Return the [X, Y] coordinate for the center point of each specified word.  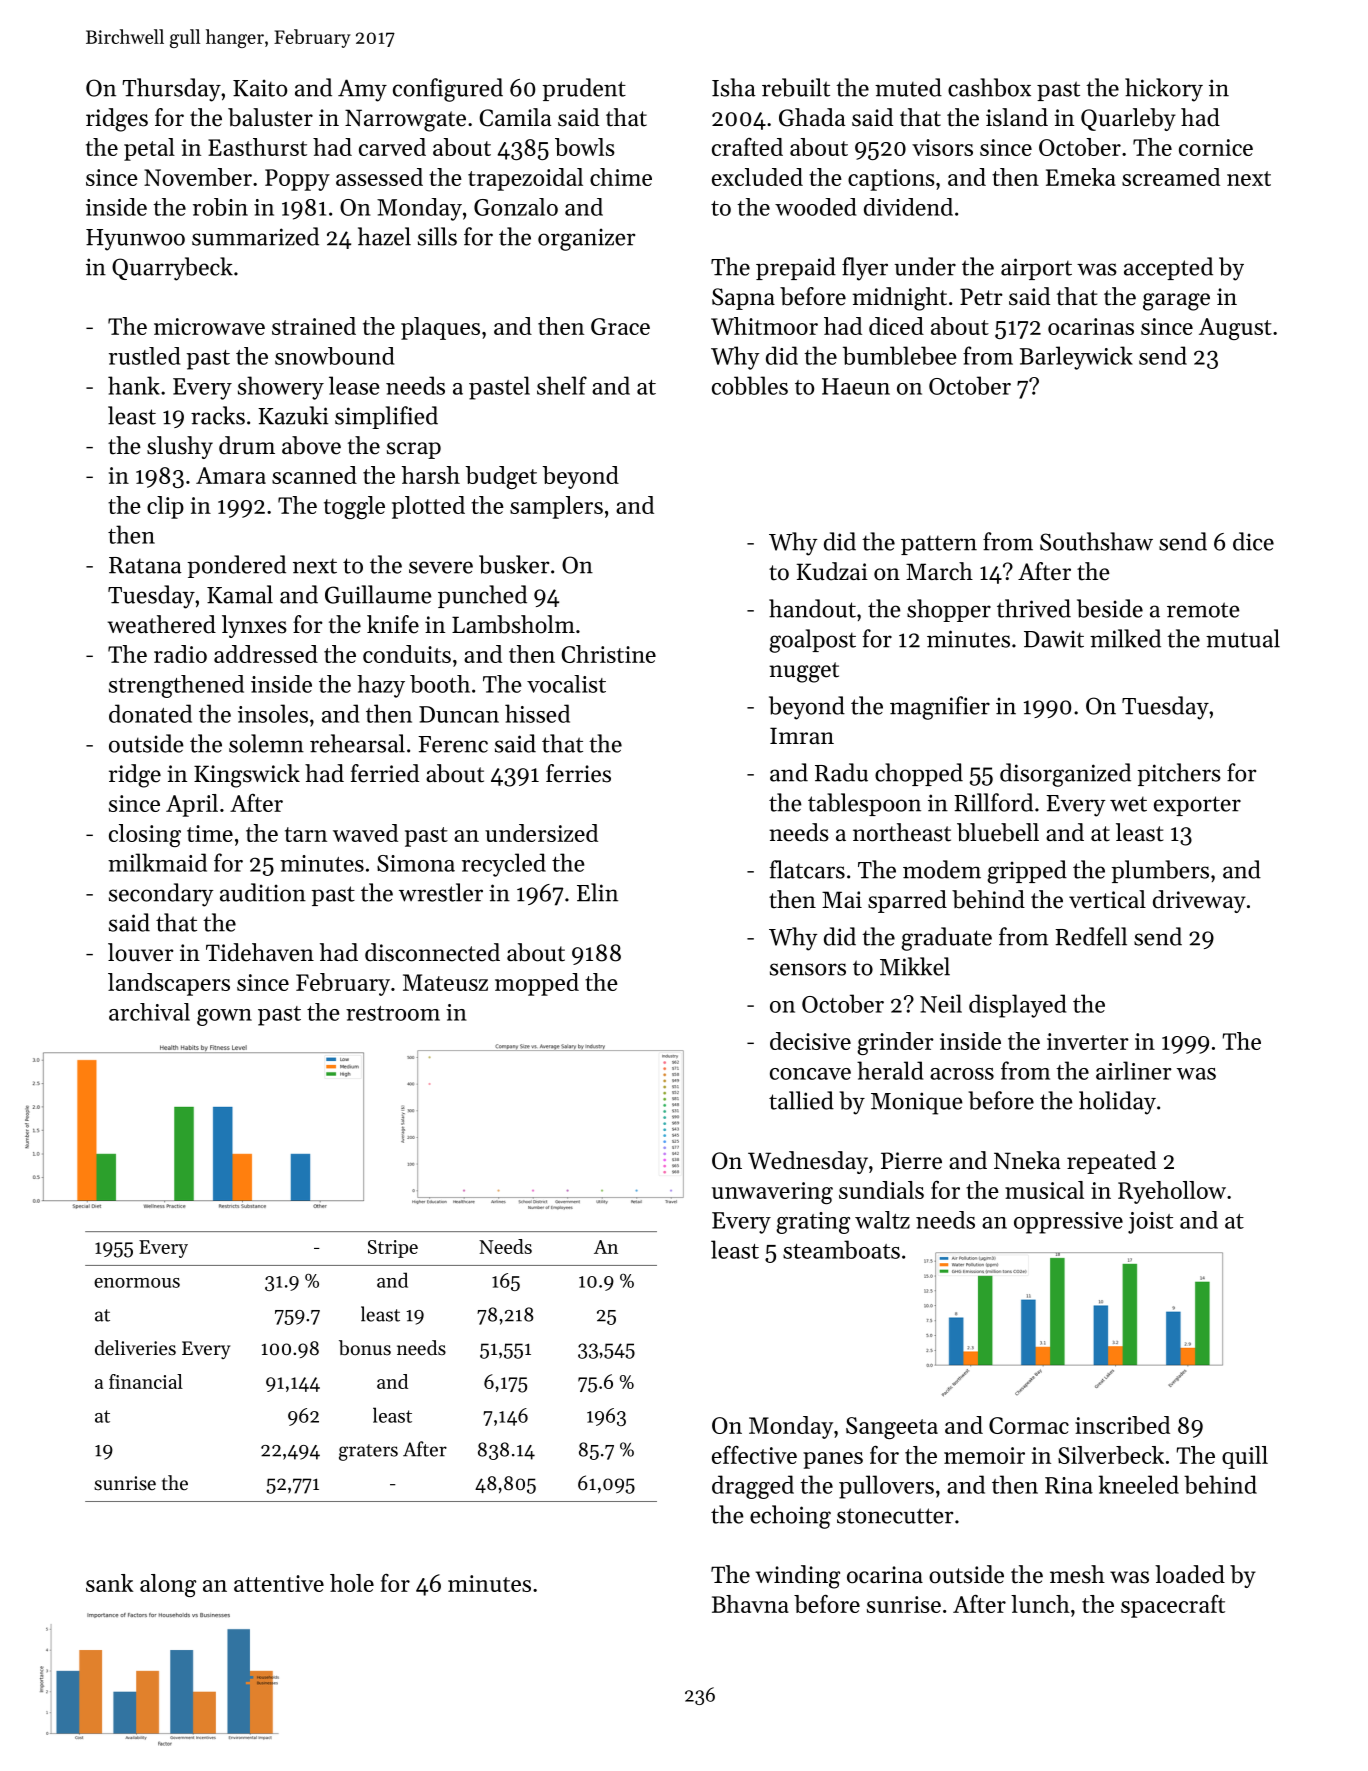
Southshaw [1096, 541]
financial [146, 1381]
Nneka [1027, 1160]
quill [1245, 1457]
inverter [1088, 1041]
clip [165, 507]
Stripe [393, 1249]
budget [501, 477]
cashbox [989, 87]
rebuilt [796, 87]
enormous [137, 1283]
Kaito [260, 88]
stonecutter [895, 1516]
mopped [537, 984]
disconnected [432, 952]
